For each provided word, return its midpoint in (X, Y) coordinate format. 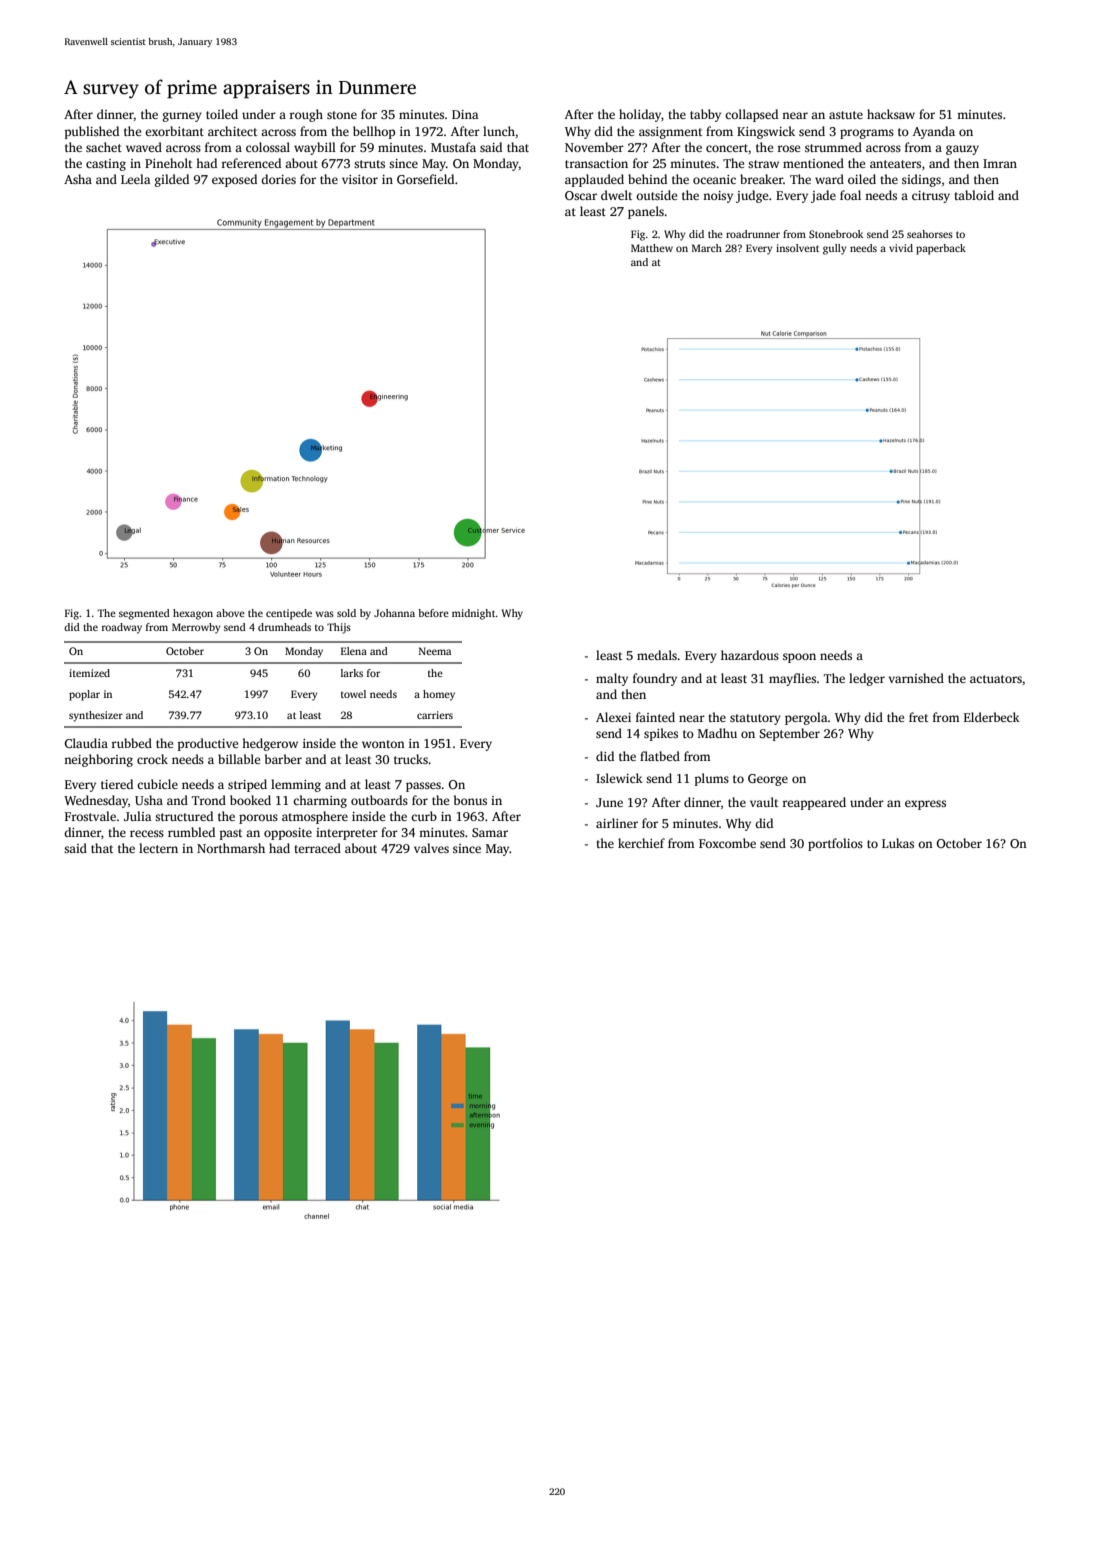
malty (612, 679)
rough (306, 115)
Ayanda (934, 132)
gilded (172, 180)
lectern (158, 848)
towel (353, 694)
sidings (921, 180)
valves (431, 848)
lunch (499, 131)
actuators (996, 679)
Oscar (581, 195)
